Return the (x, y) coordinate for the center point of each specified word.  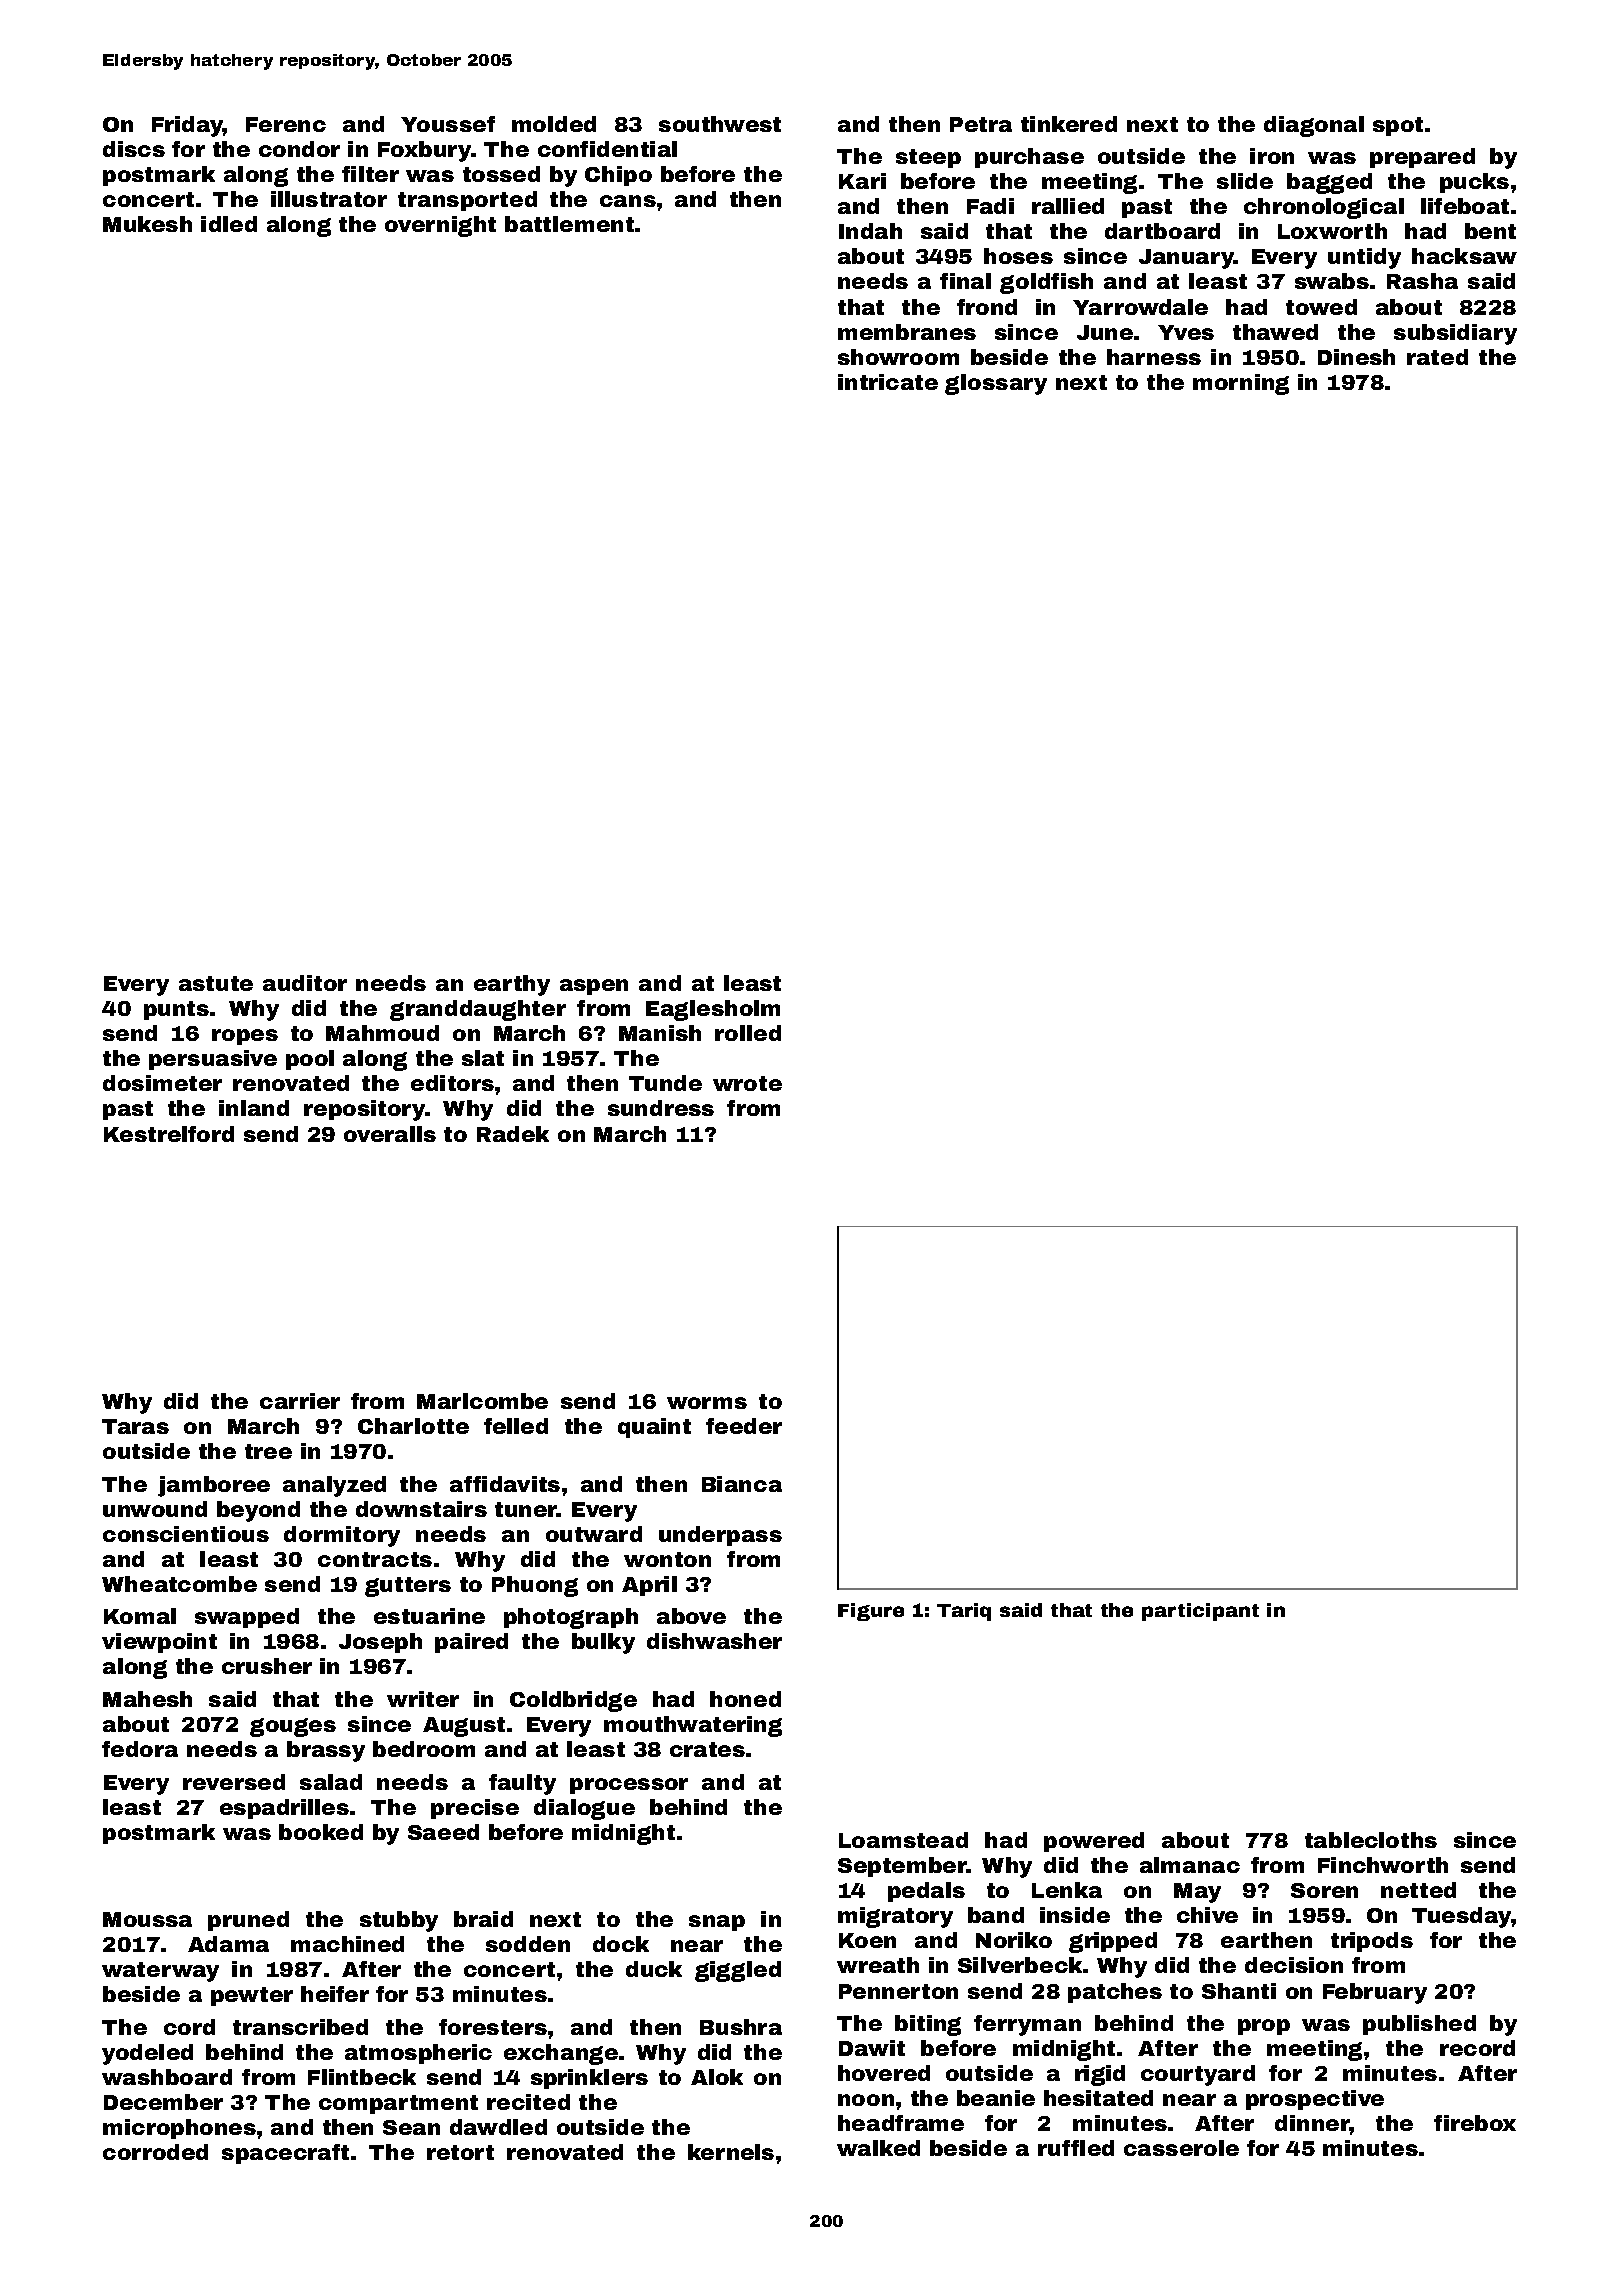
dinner (1312, 2123)
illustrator (329, 199)
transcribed (300, 2027)
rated (1437, 357)
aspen (594, 987)
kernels (731, 2152)
